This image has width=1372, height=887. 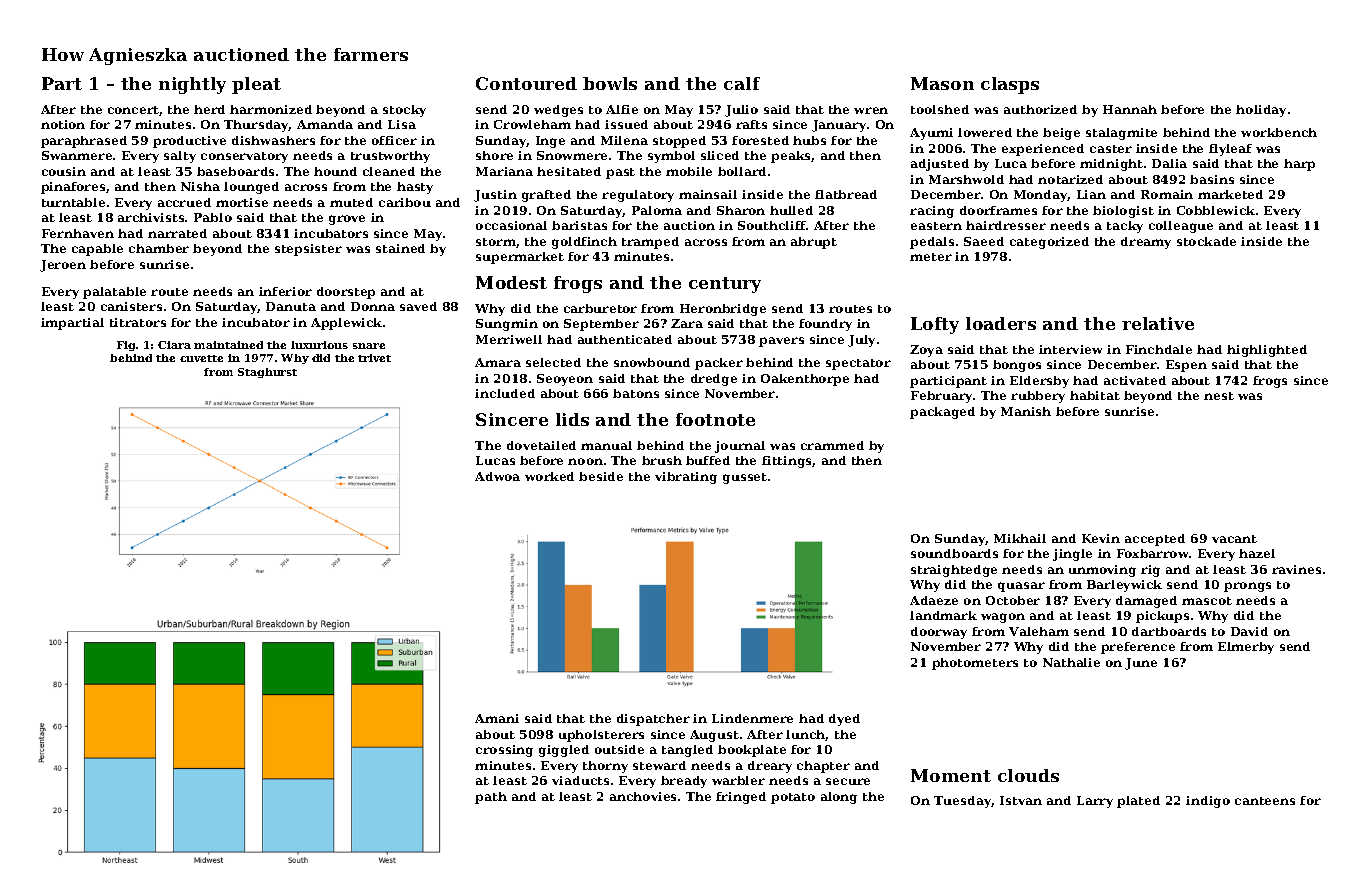 What do you see at coordinates (1265, 801) in the image?
I see `canteens` at bounding box center [1265, 801].
